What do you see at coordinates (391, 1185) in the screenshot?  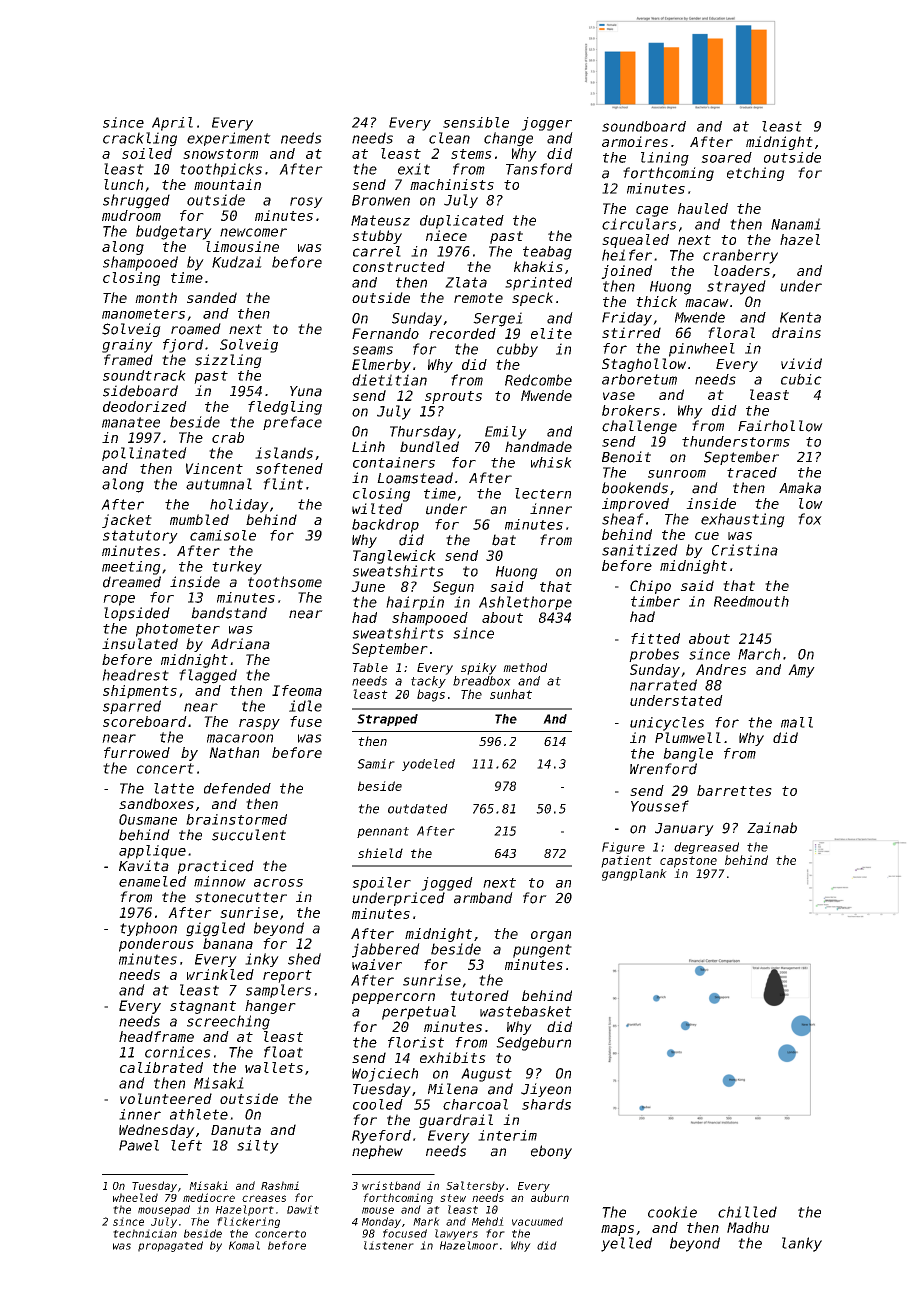 I see `wristband` at bounding box center [391, 1185].
